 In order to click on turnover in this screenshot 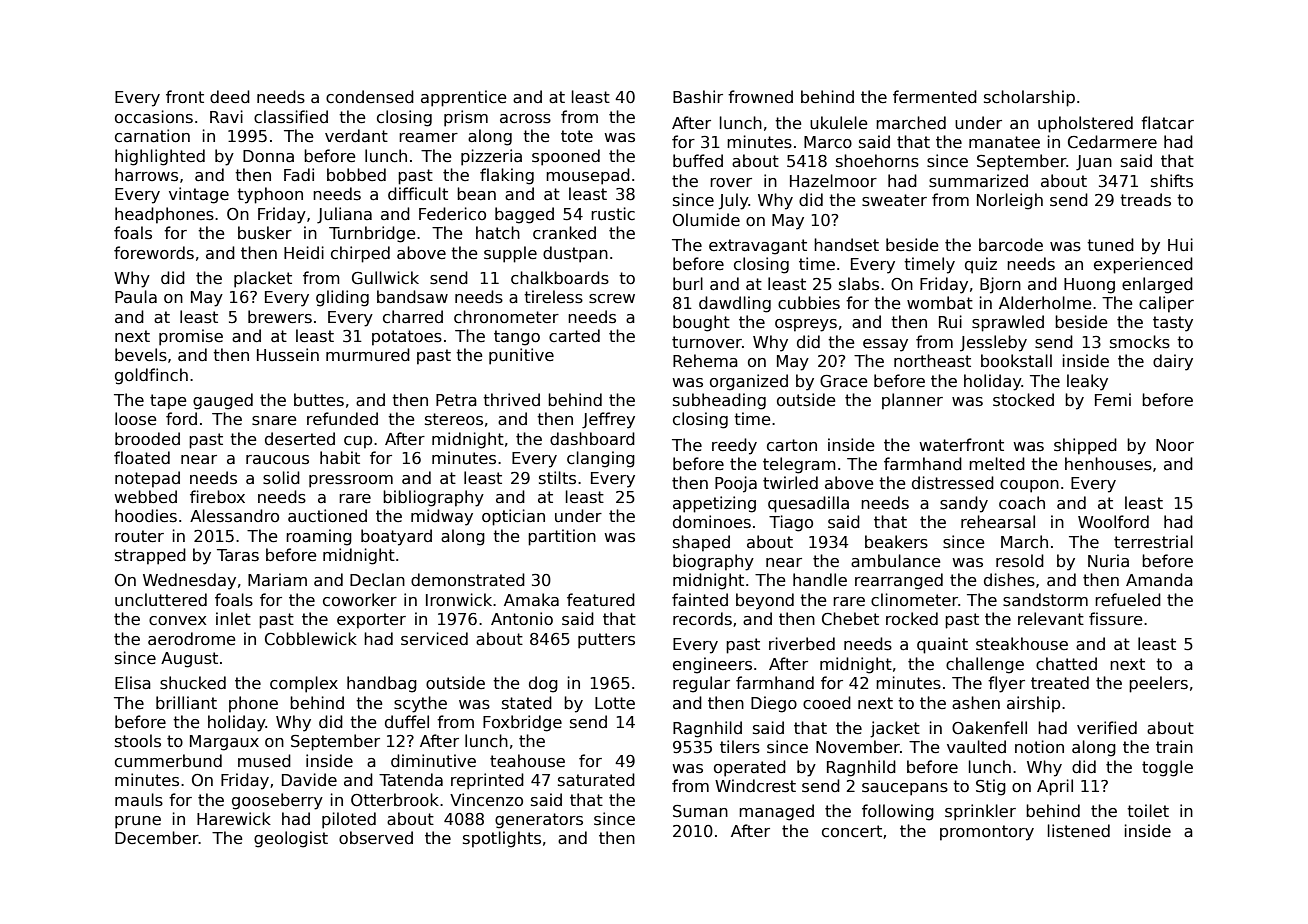, I will do `click(707, 342)`.
